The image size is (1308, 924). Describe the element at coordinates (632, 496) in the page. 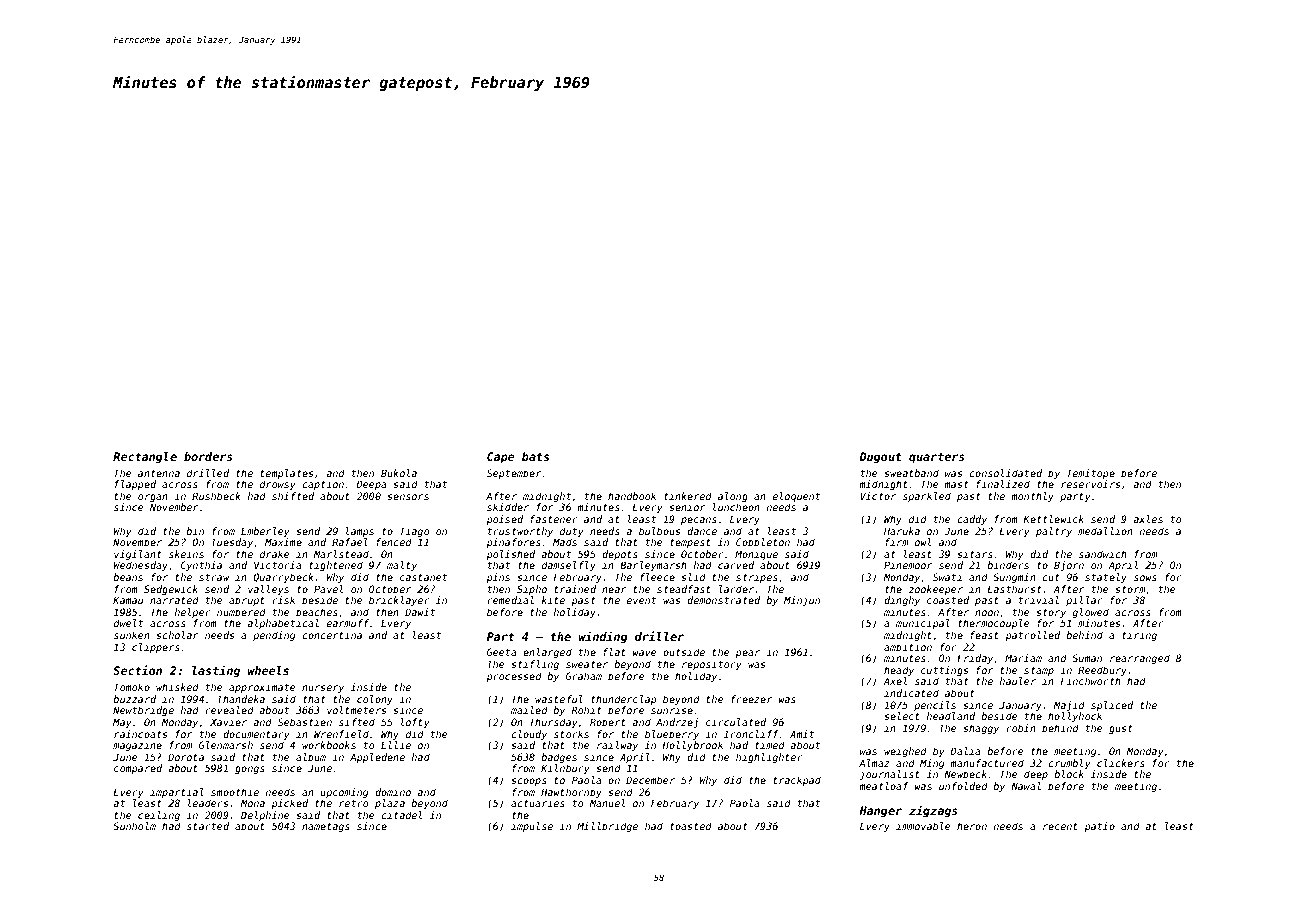

I see `handbook` at that location.
